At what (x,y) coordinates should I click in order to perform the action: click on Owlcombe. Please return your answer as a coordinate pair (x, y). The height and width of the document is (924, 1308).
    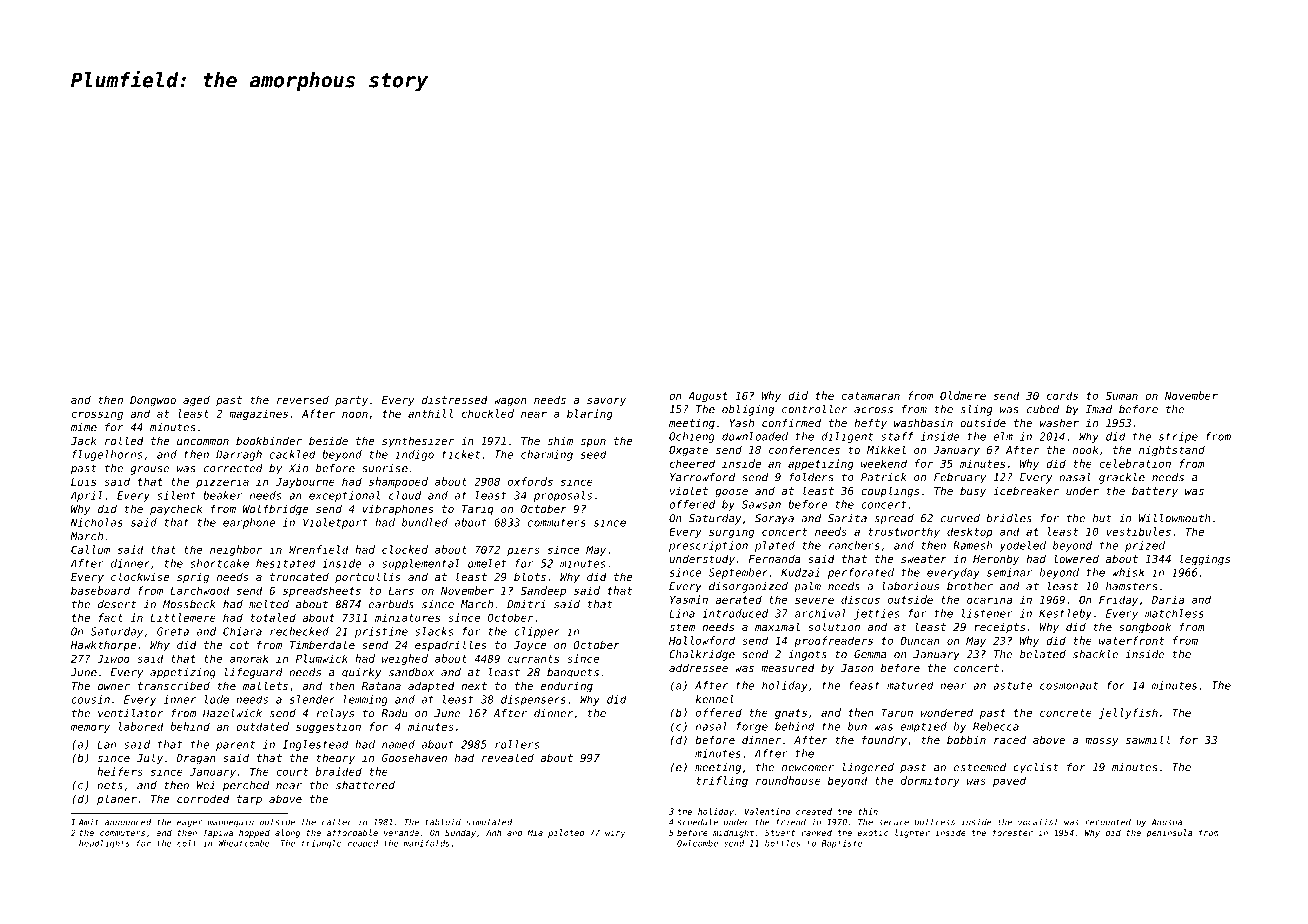
    Looking at the image, I should click on (697, 843).
